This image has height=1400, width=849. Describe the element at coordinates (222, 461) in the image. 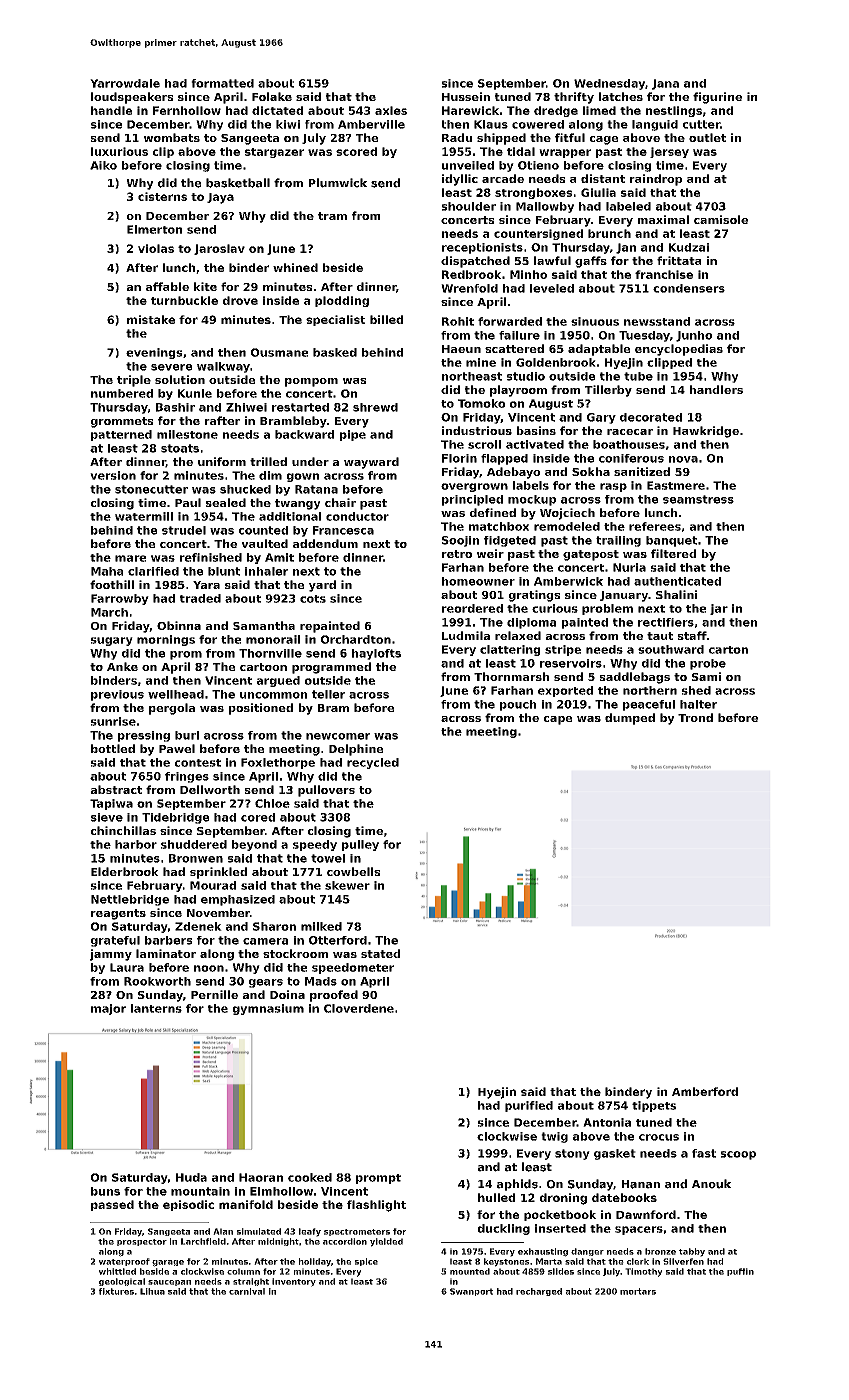

I see `uniform` at that location.
